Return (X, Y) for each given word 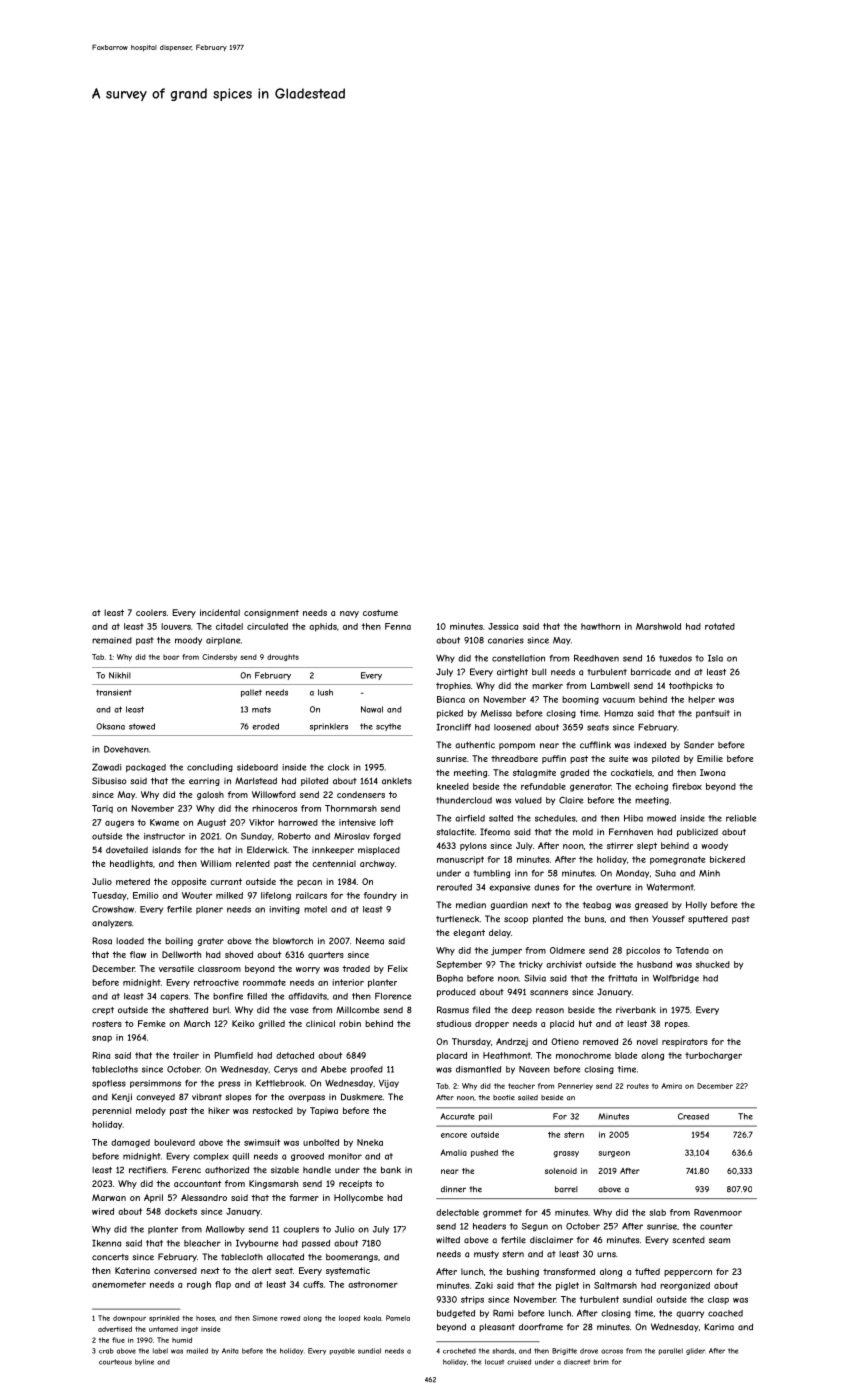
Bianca (451, 699)
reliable (741, 818)
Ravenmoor (718, 1212)
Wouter (197, 895)
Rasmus (453, 1010)
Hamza (618, 713)
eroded (265, 726)
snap (102, 1039)
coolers (151, 612)
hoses (205, 1318)
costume (380, 612)
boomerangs (352, 1257)
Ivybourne (257, 1244)
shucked (713, 964)
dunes (546, 887)
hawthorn (600, 626)
